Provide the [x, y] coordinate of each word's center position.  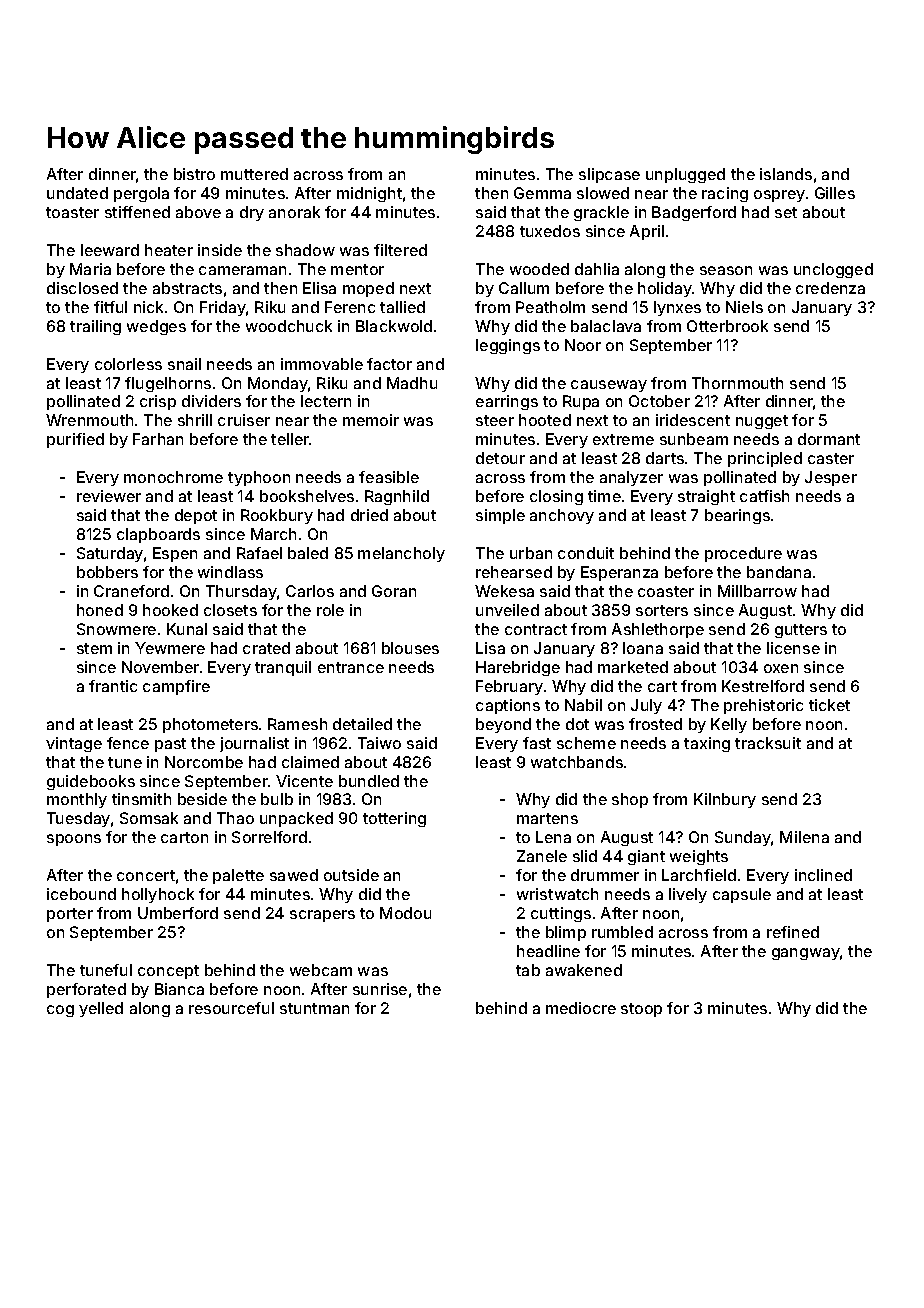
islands [786, 174]
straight [706, 497]
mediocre [581, 1008]
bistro [194, 174]
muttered [254, 174]
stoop [641, 1010]
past [170, 745]
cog [60, 1011]
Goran [394, 591]
